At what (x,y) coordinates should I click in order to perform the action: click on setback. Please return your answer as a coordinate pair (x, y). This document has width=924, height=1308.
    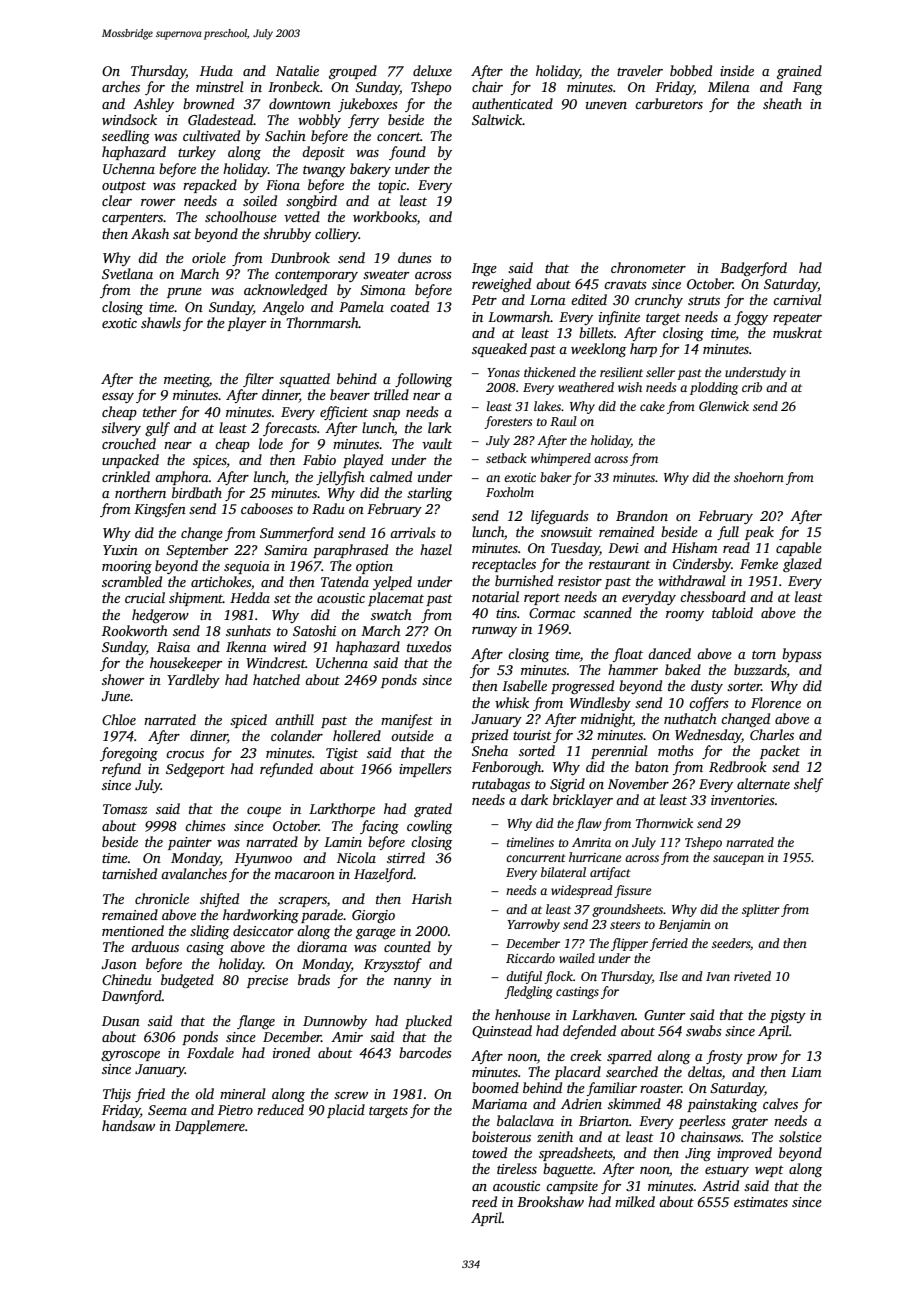
    Looking at the image, I should click on (506, 458).
